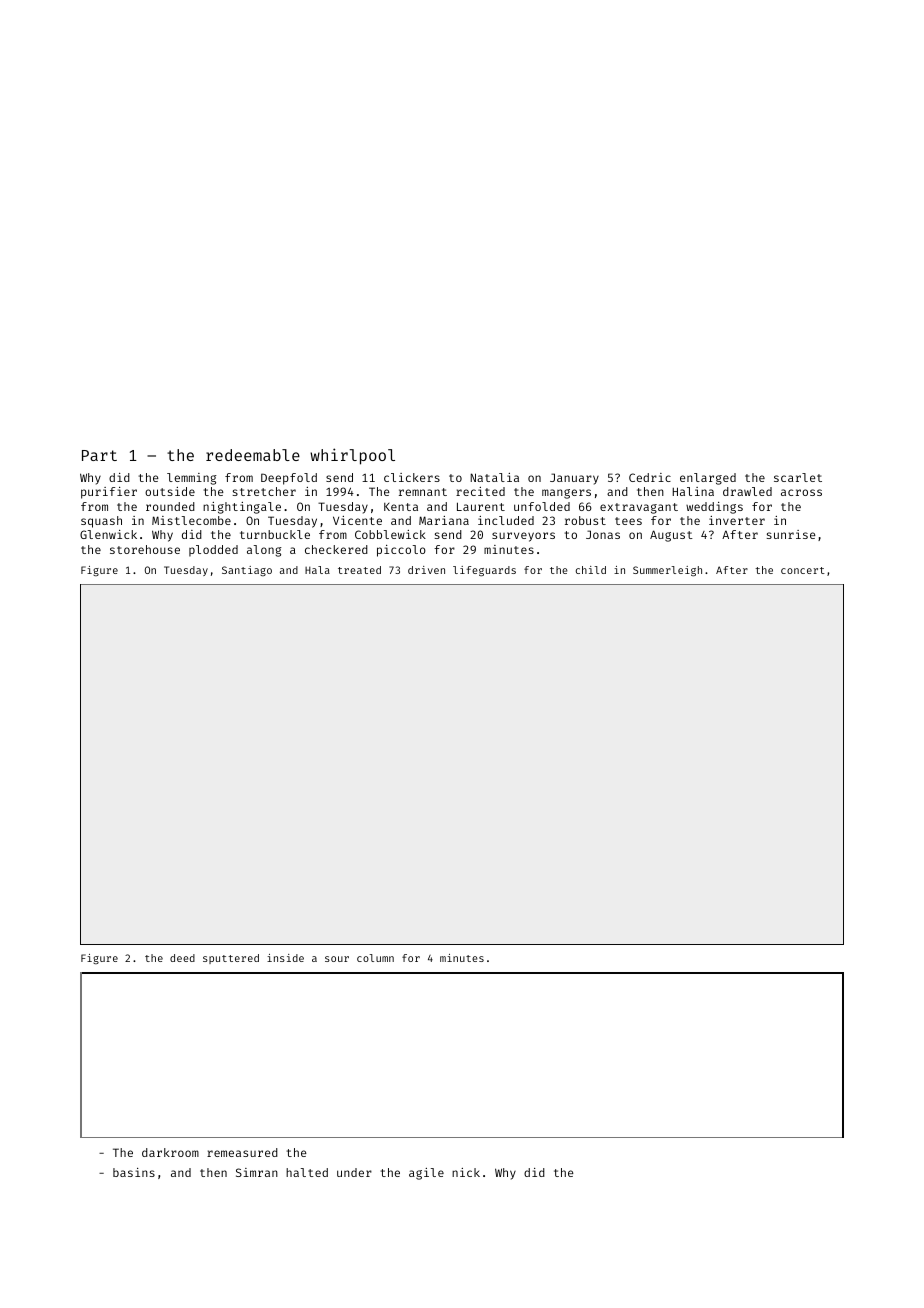 This document has height=1308, width=924. I want to click on concert, so click(803, 570).
